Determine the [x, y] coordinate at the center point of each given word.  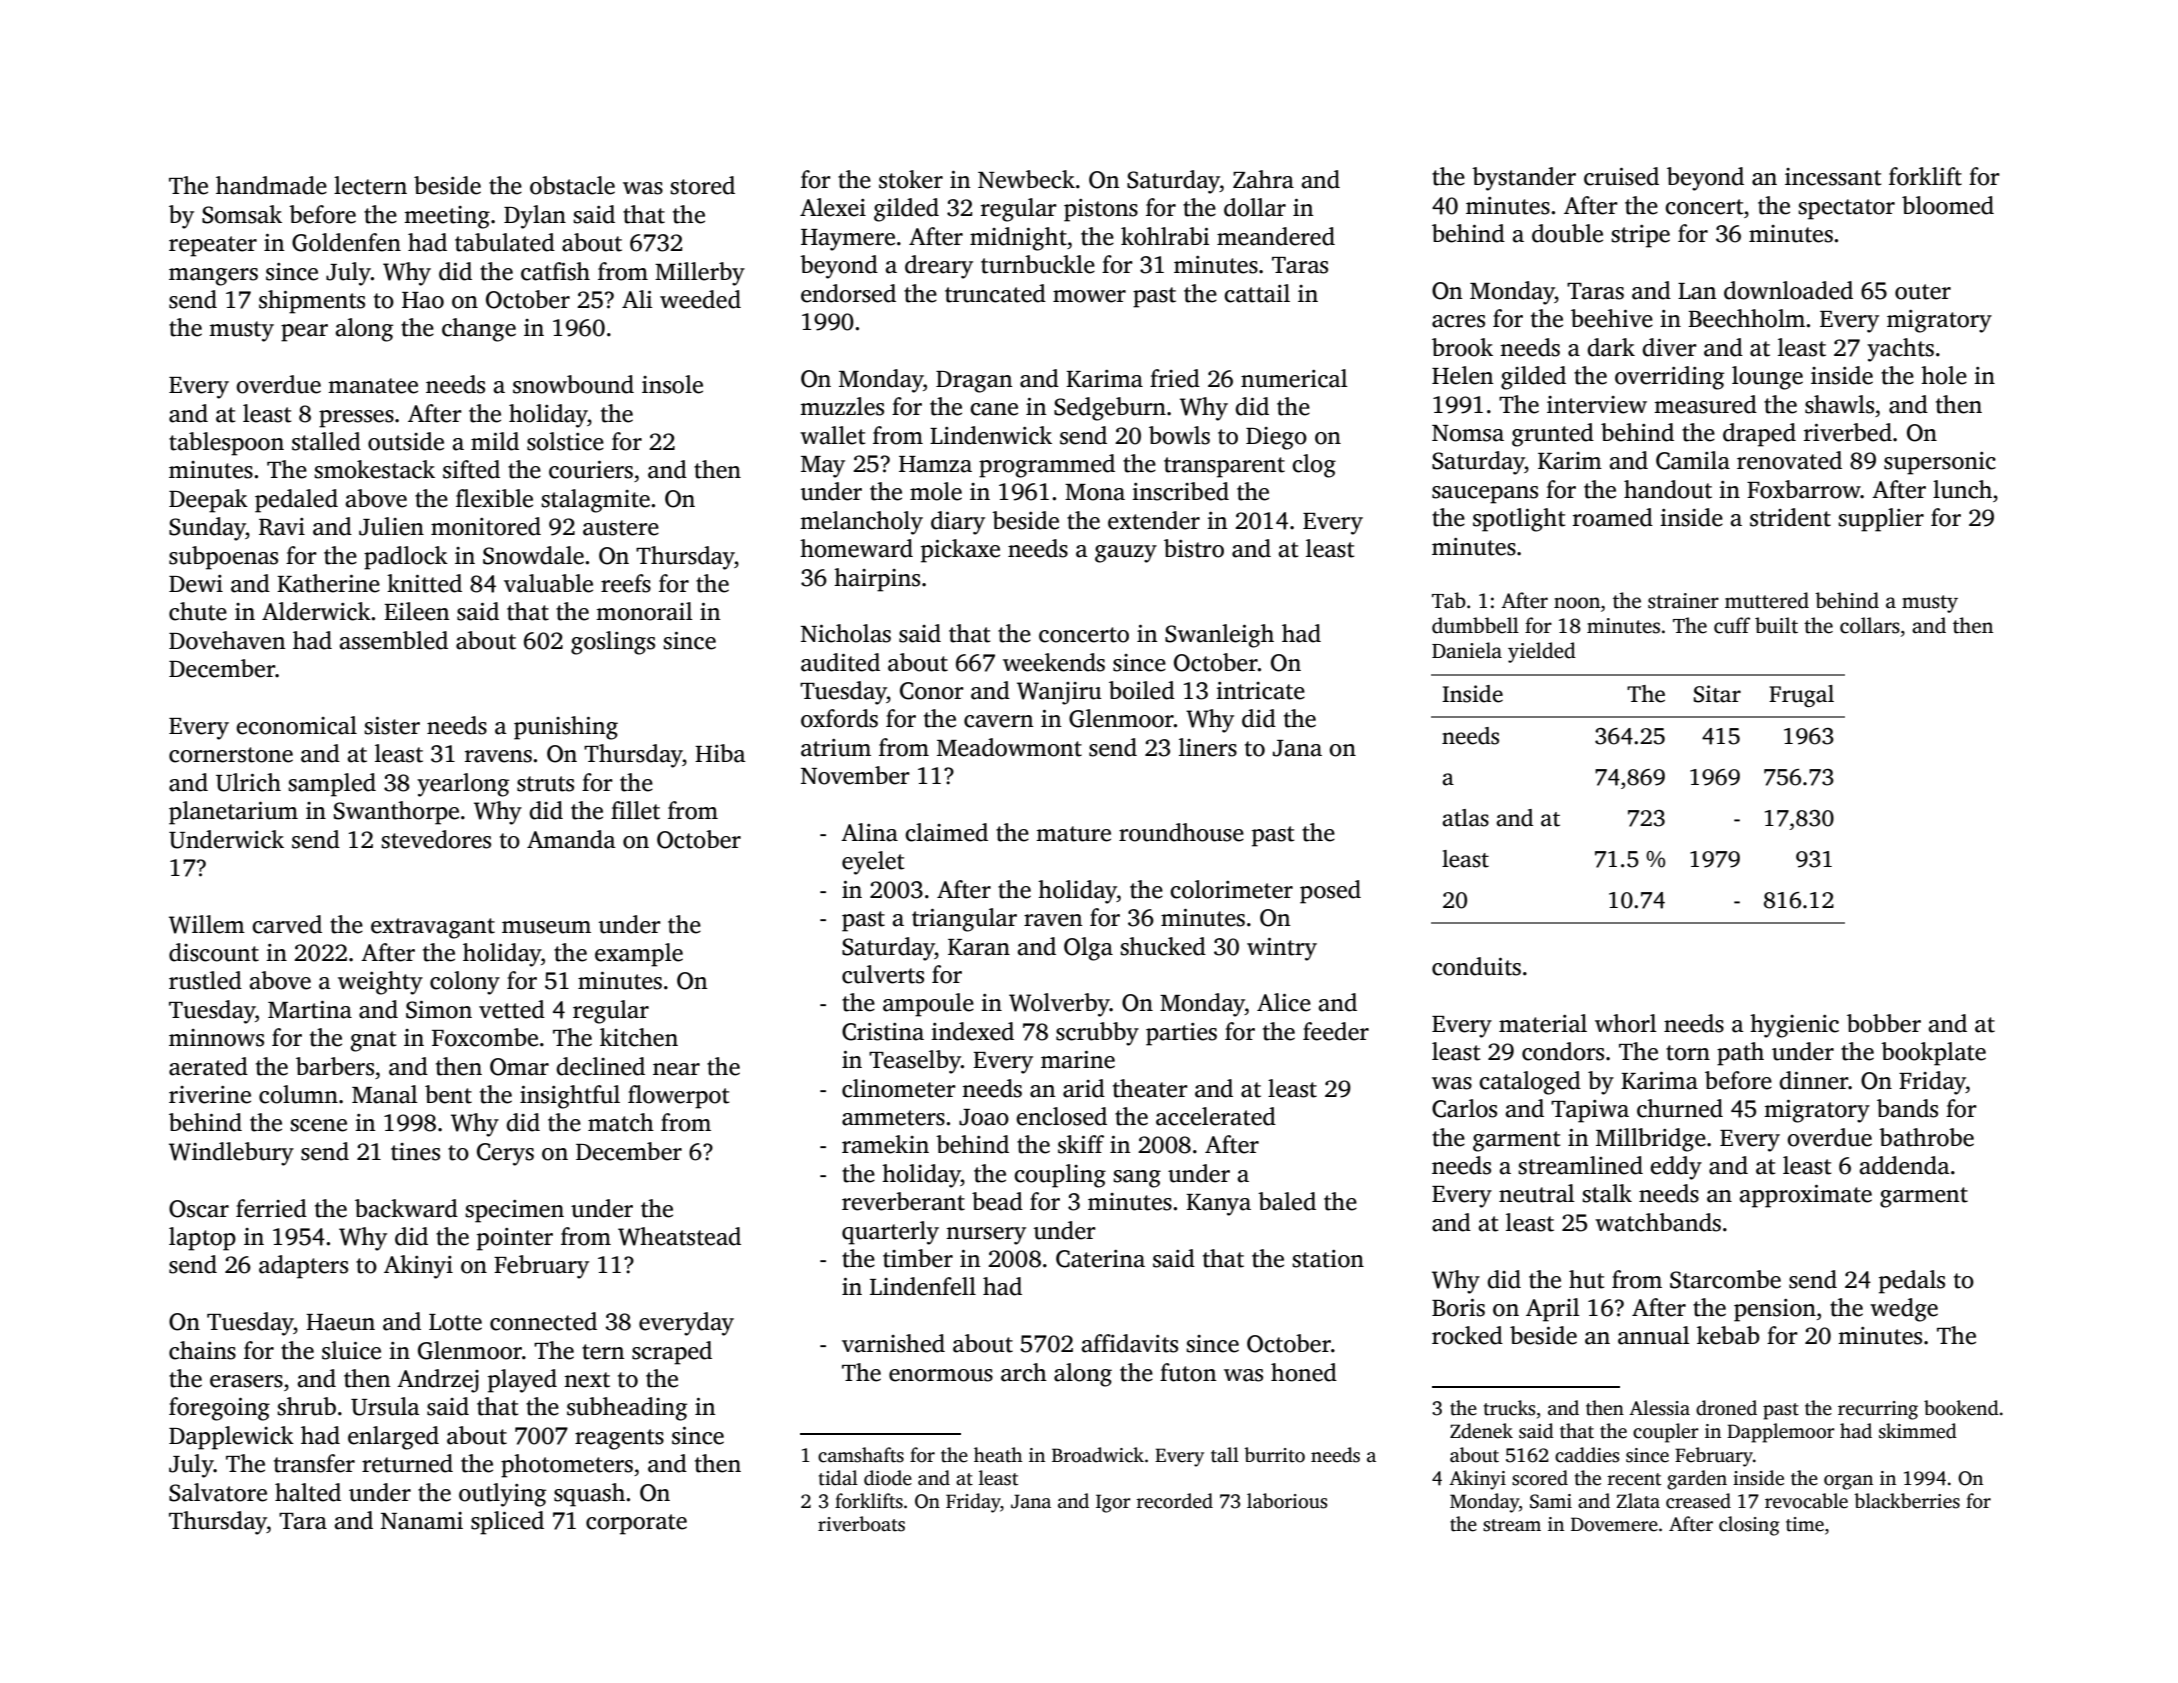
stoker [911, 179]
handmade [271, 185]
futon [1188, 1372]
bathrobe [1926, 1137]
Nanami [422, 1521]
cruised [1621, 176]
